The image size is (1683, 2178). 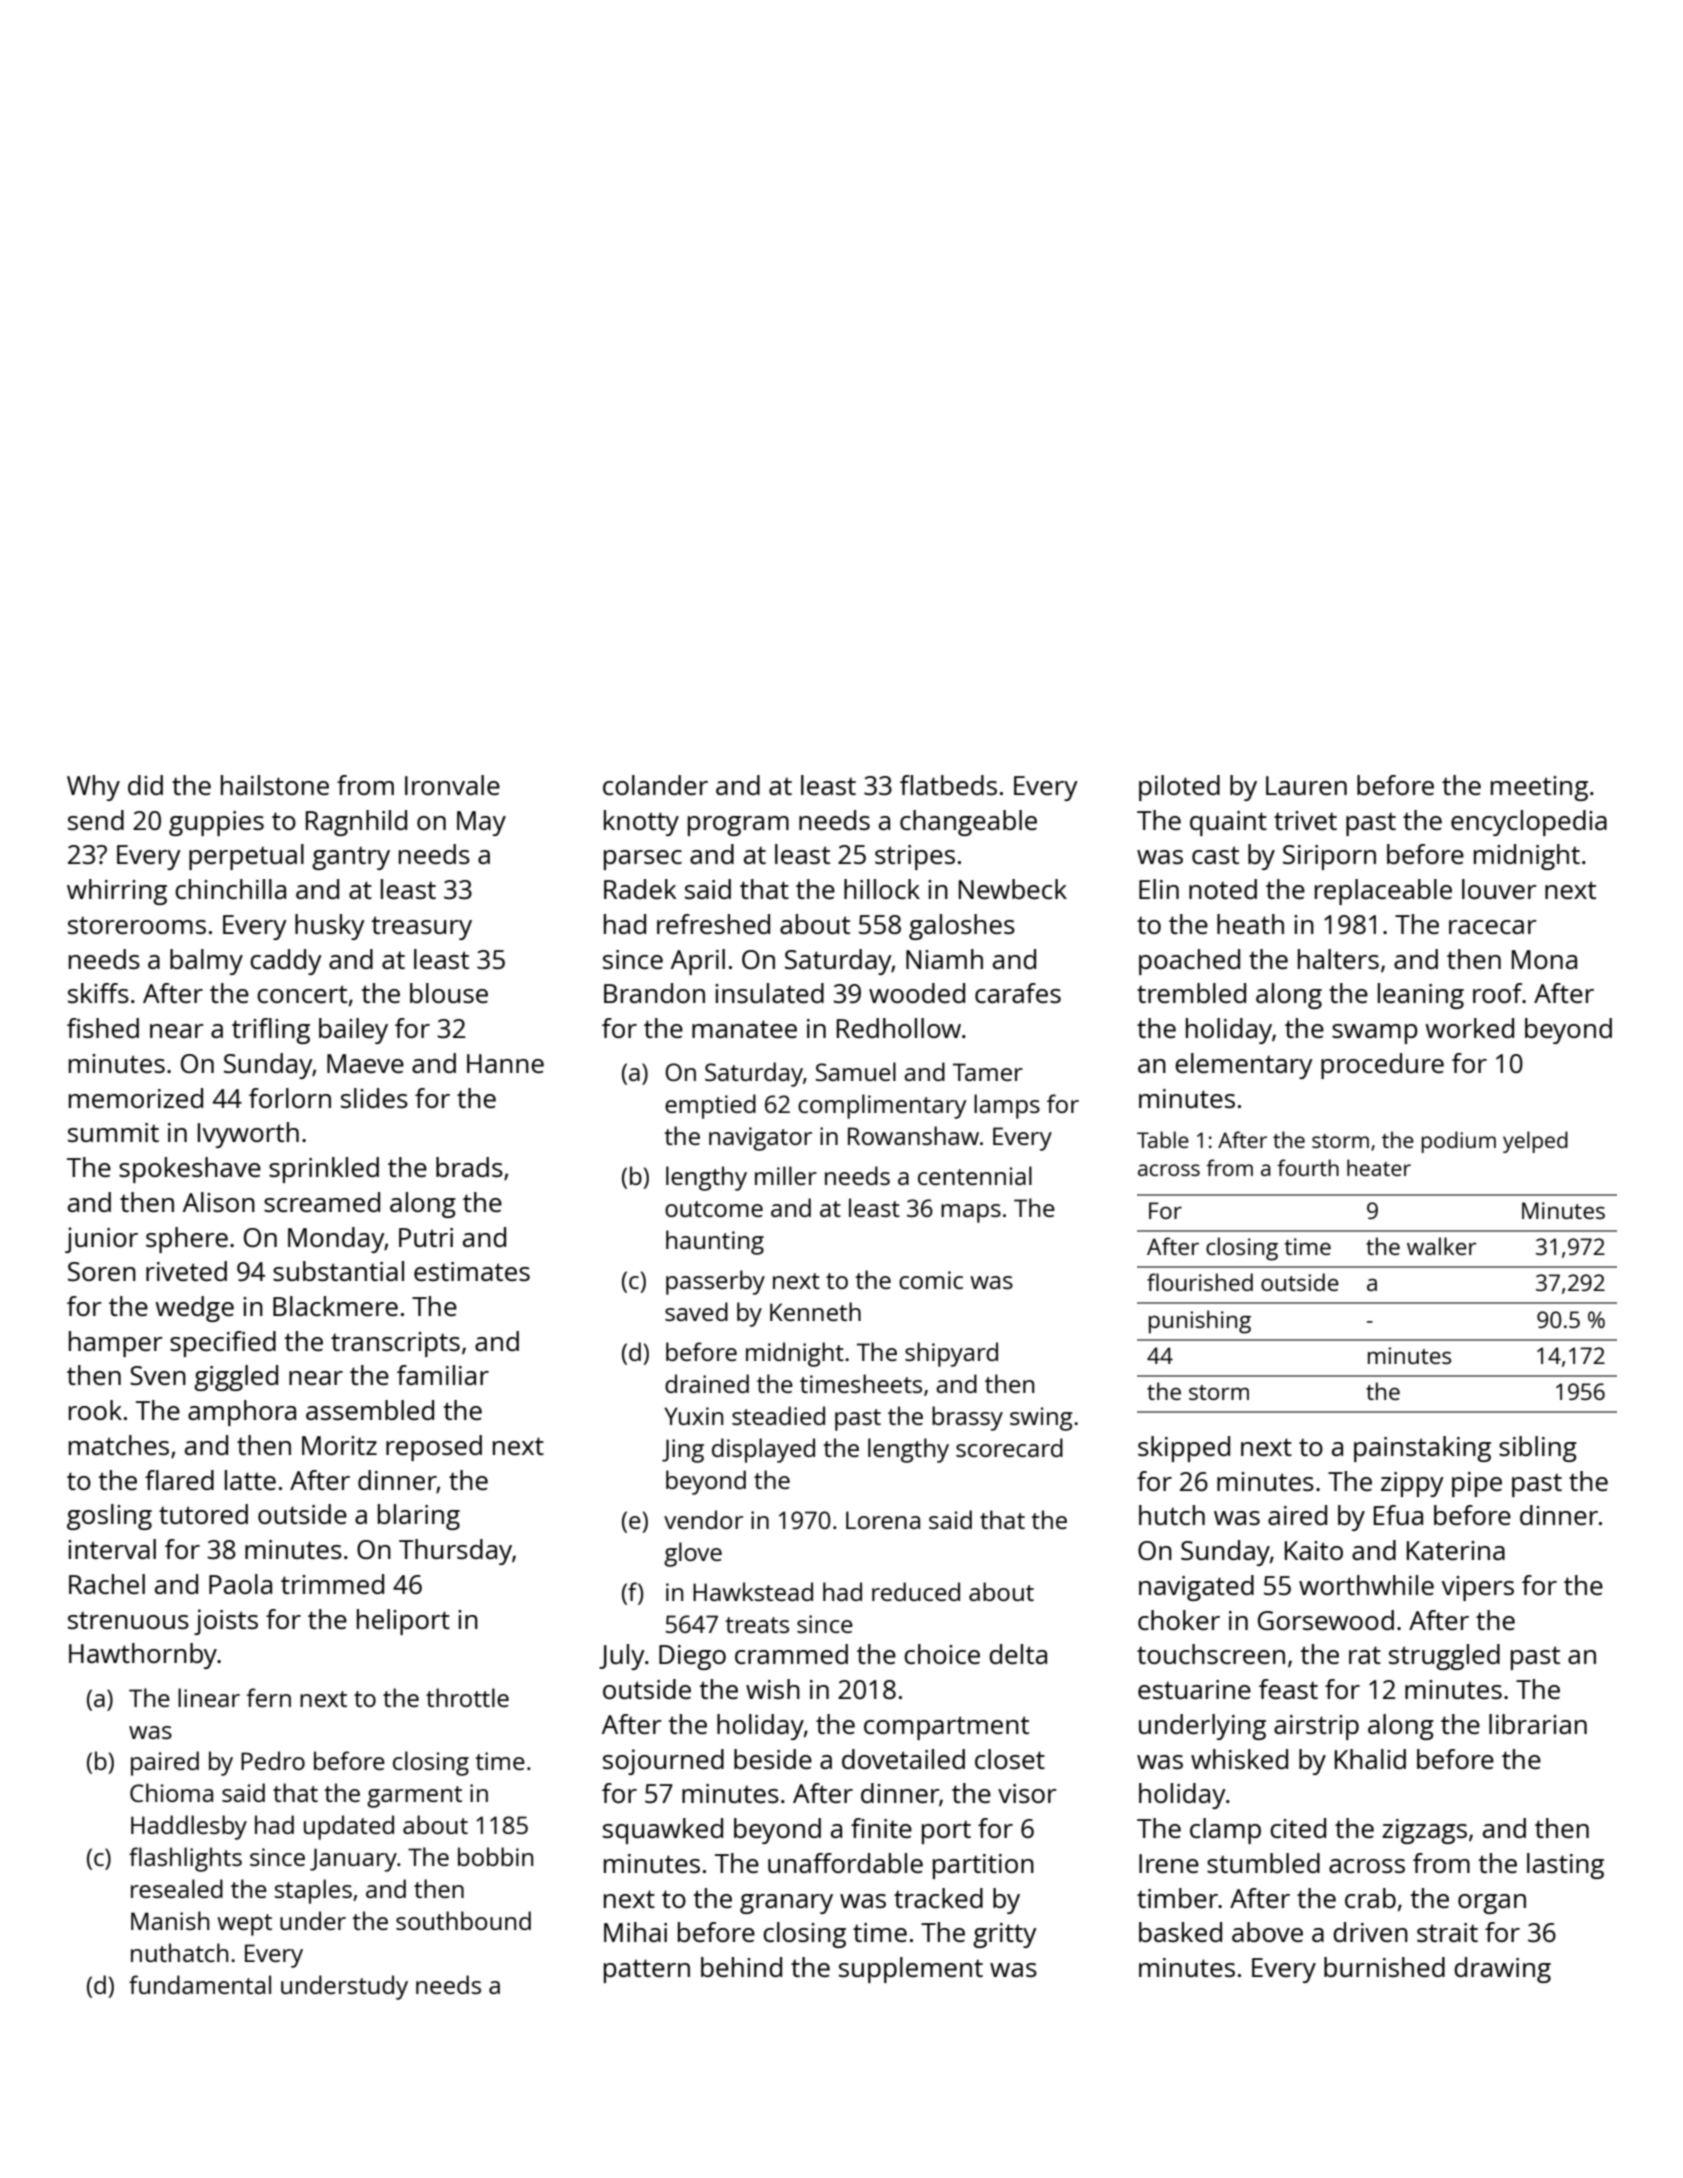 What do you see at coordinates (365, 1063) in the document?
I see `Maeve` at bounding box center [365, 1063].
